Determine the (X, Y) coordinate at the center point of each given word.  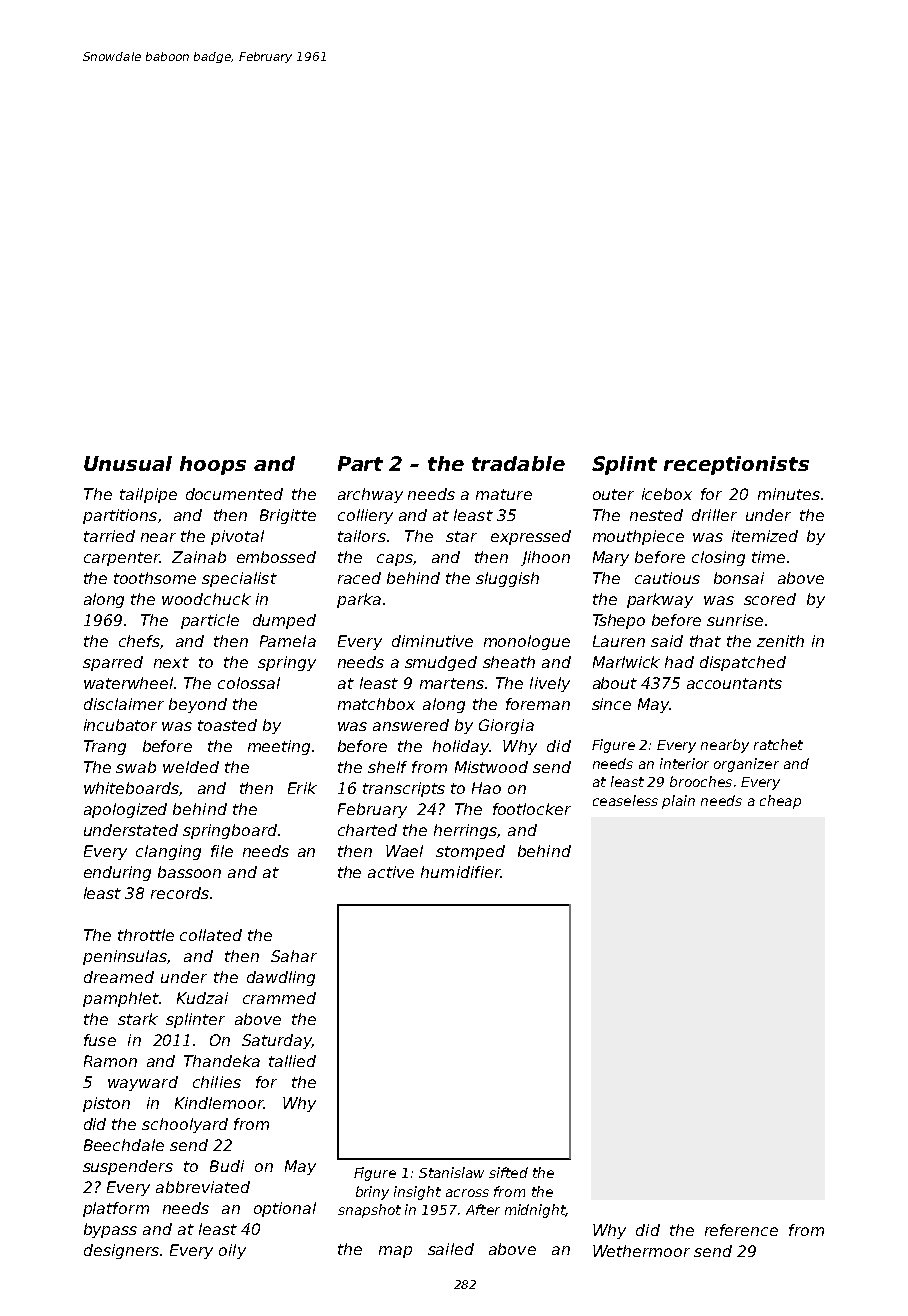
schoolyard (185, 1125)
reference (741, 1230)
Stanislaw (451, 1172)
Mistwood (491, 767)
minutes (789, 494)
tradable (518, 463)
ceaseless (625, 800)
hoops (213, 465)
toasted (227, 725)
